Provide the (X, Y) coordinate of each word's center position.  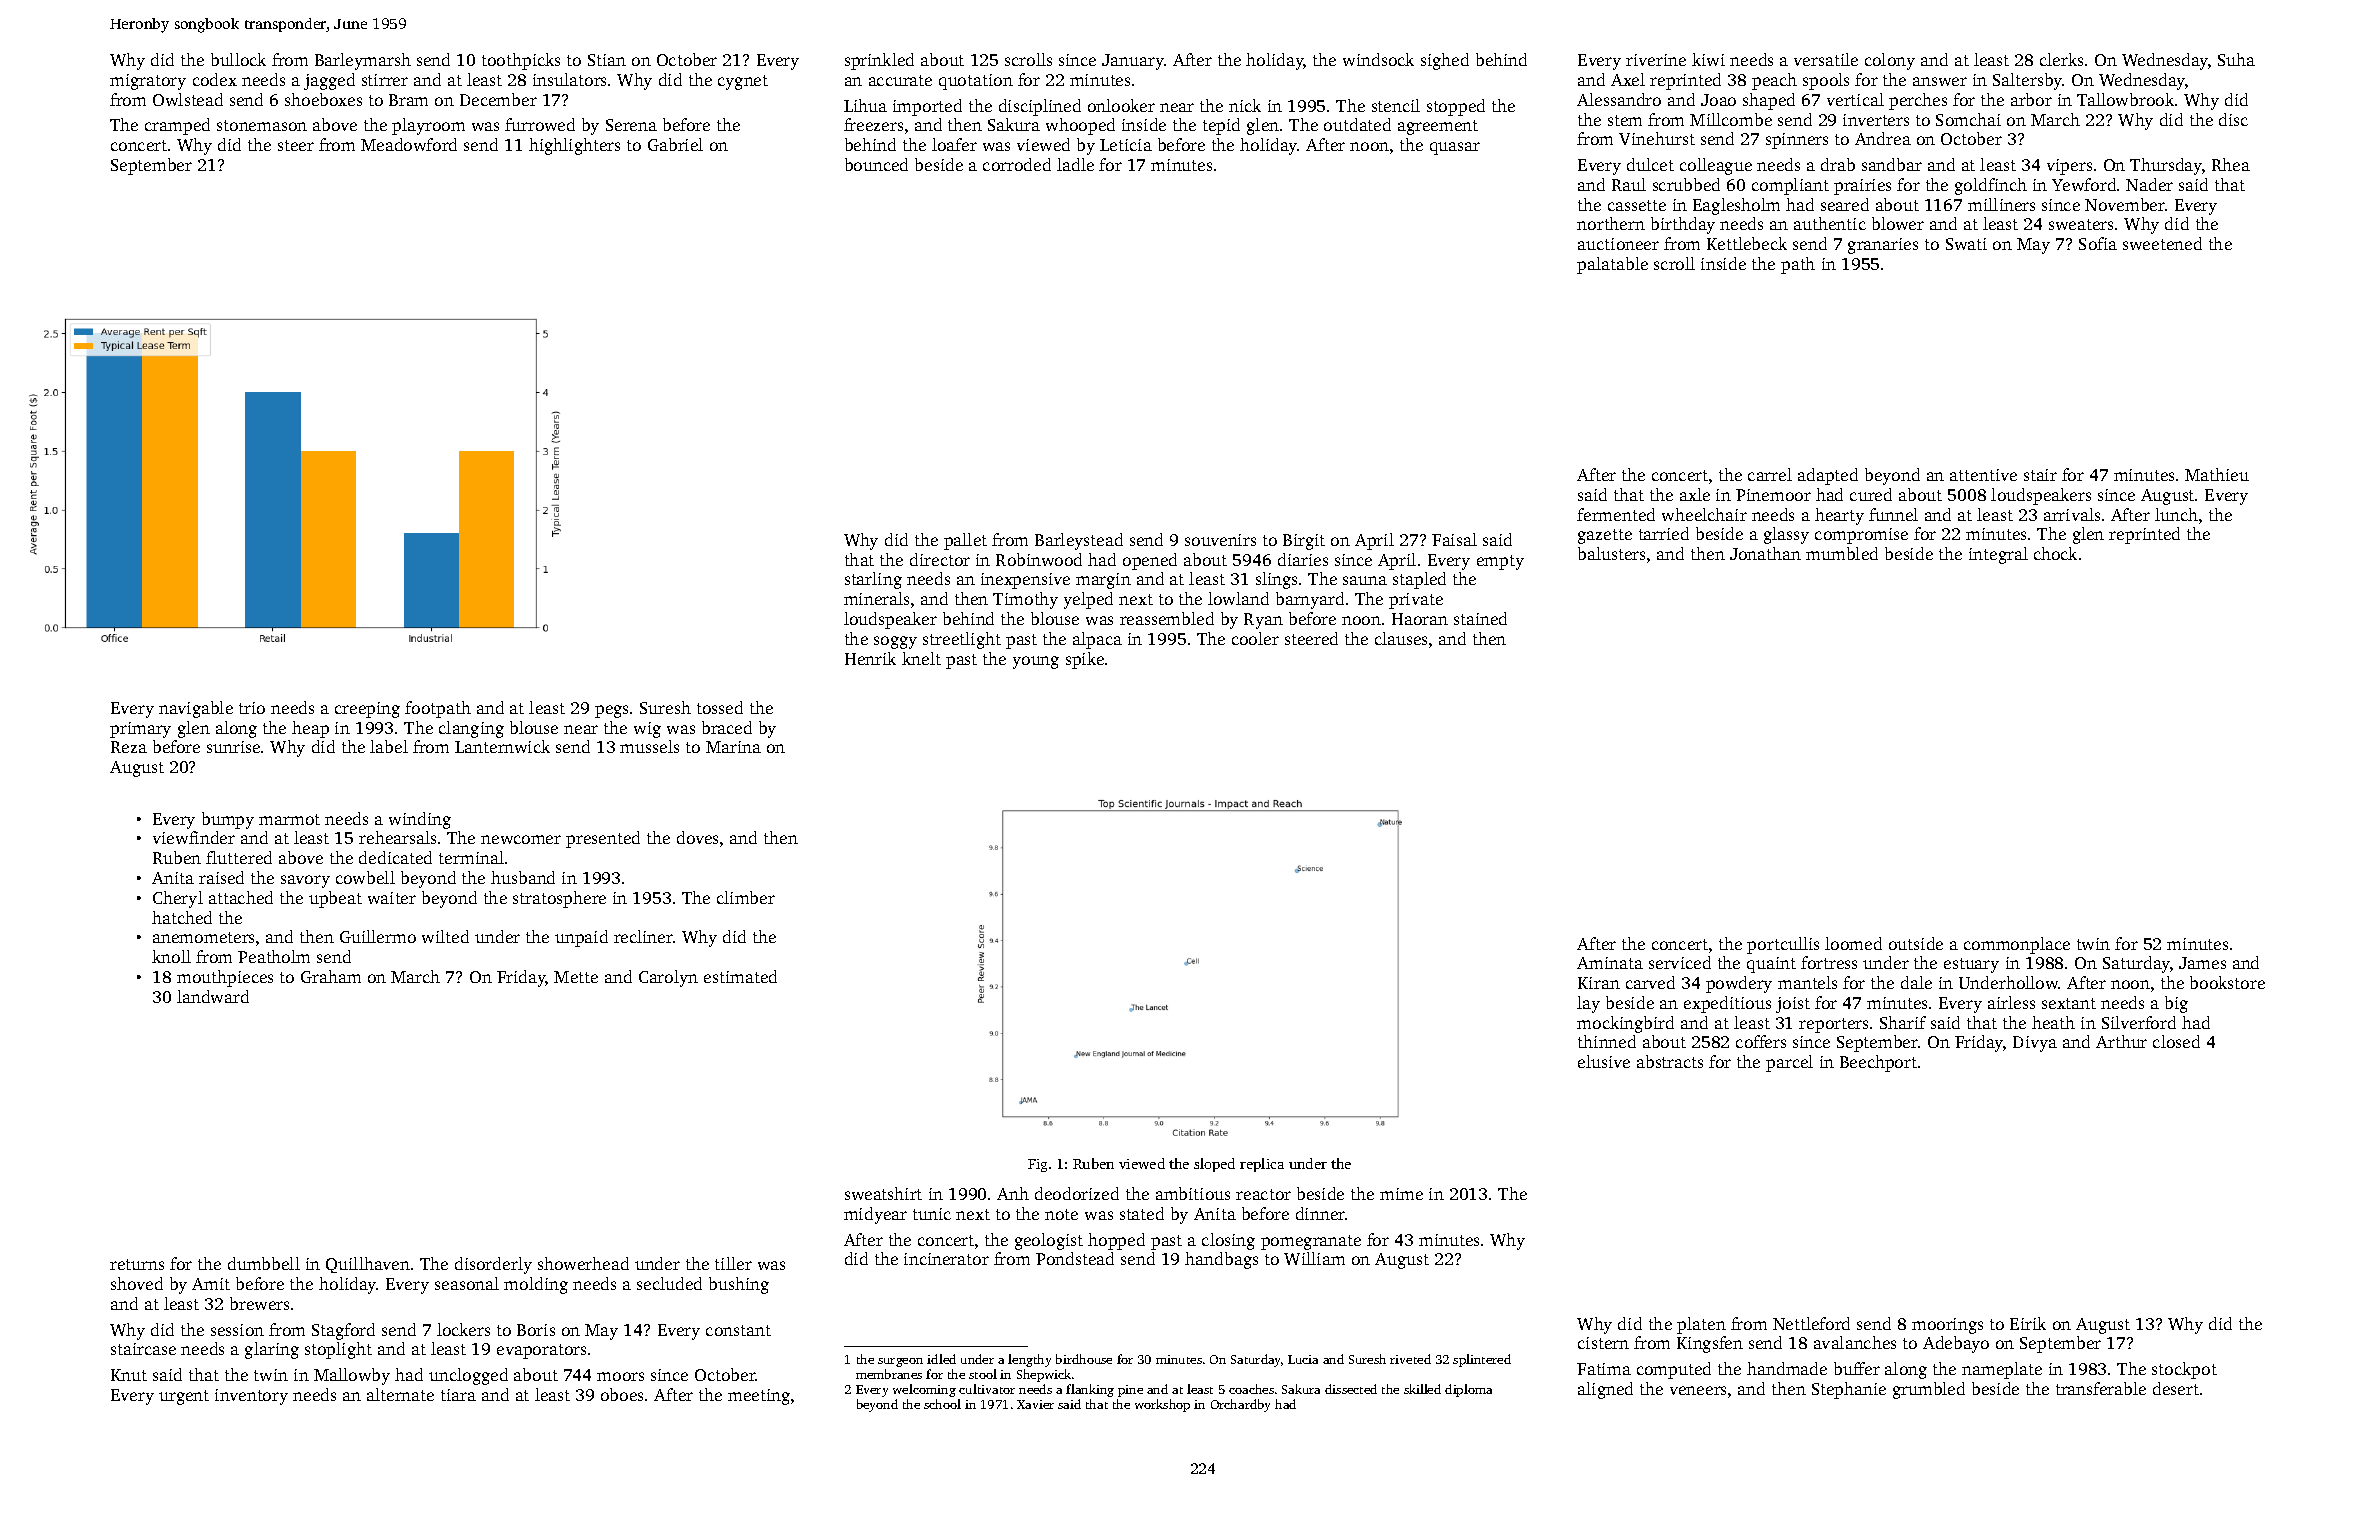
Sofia (2098, 243)
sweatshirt (883, 1193)
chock (2055, 553)
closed (2176, 1041)
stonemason (262, 125)
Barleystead (1079, 541)
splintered (1482, 1360)
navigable (196, 709)
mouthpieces (225, 978)
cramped (177, 126)
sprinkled (879, 61)
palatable (1612, 265)
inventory (251, 1397)
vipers (2069, 167)
